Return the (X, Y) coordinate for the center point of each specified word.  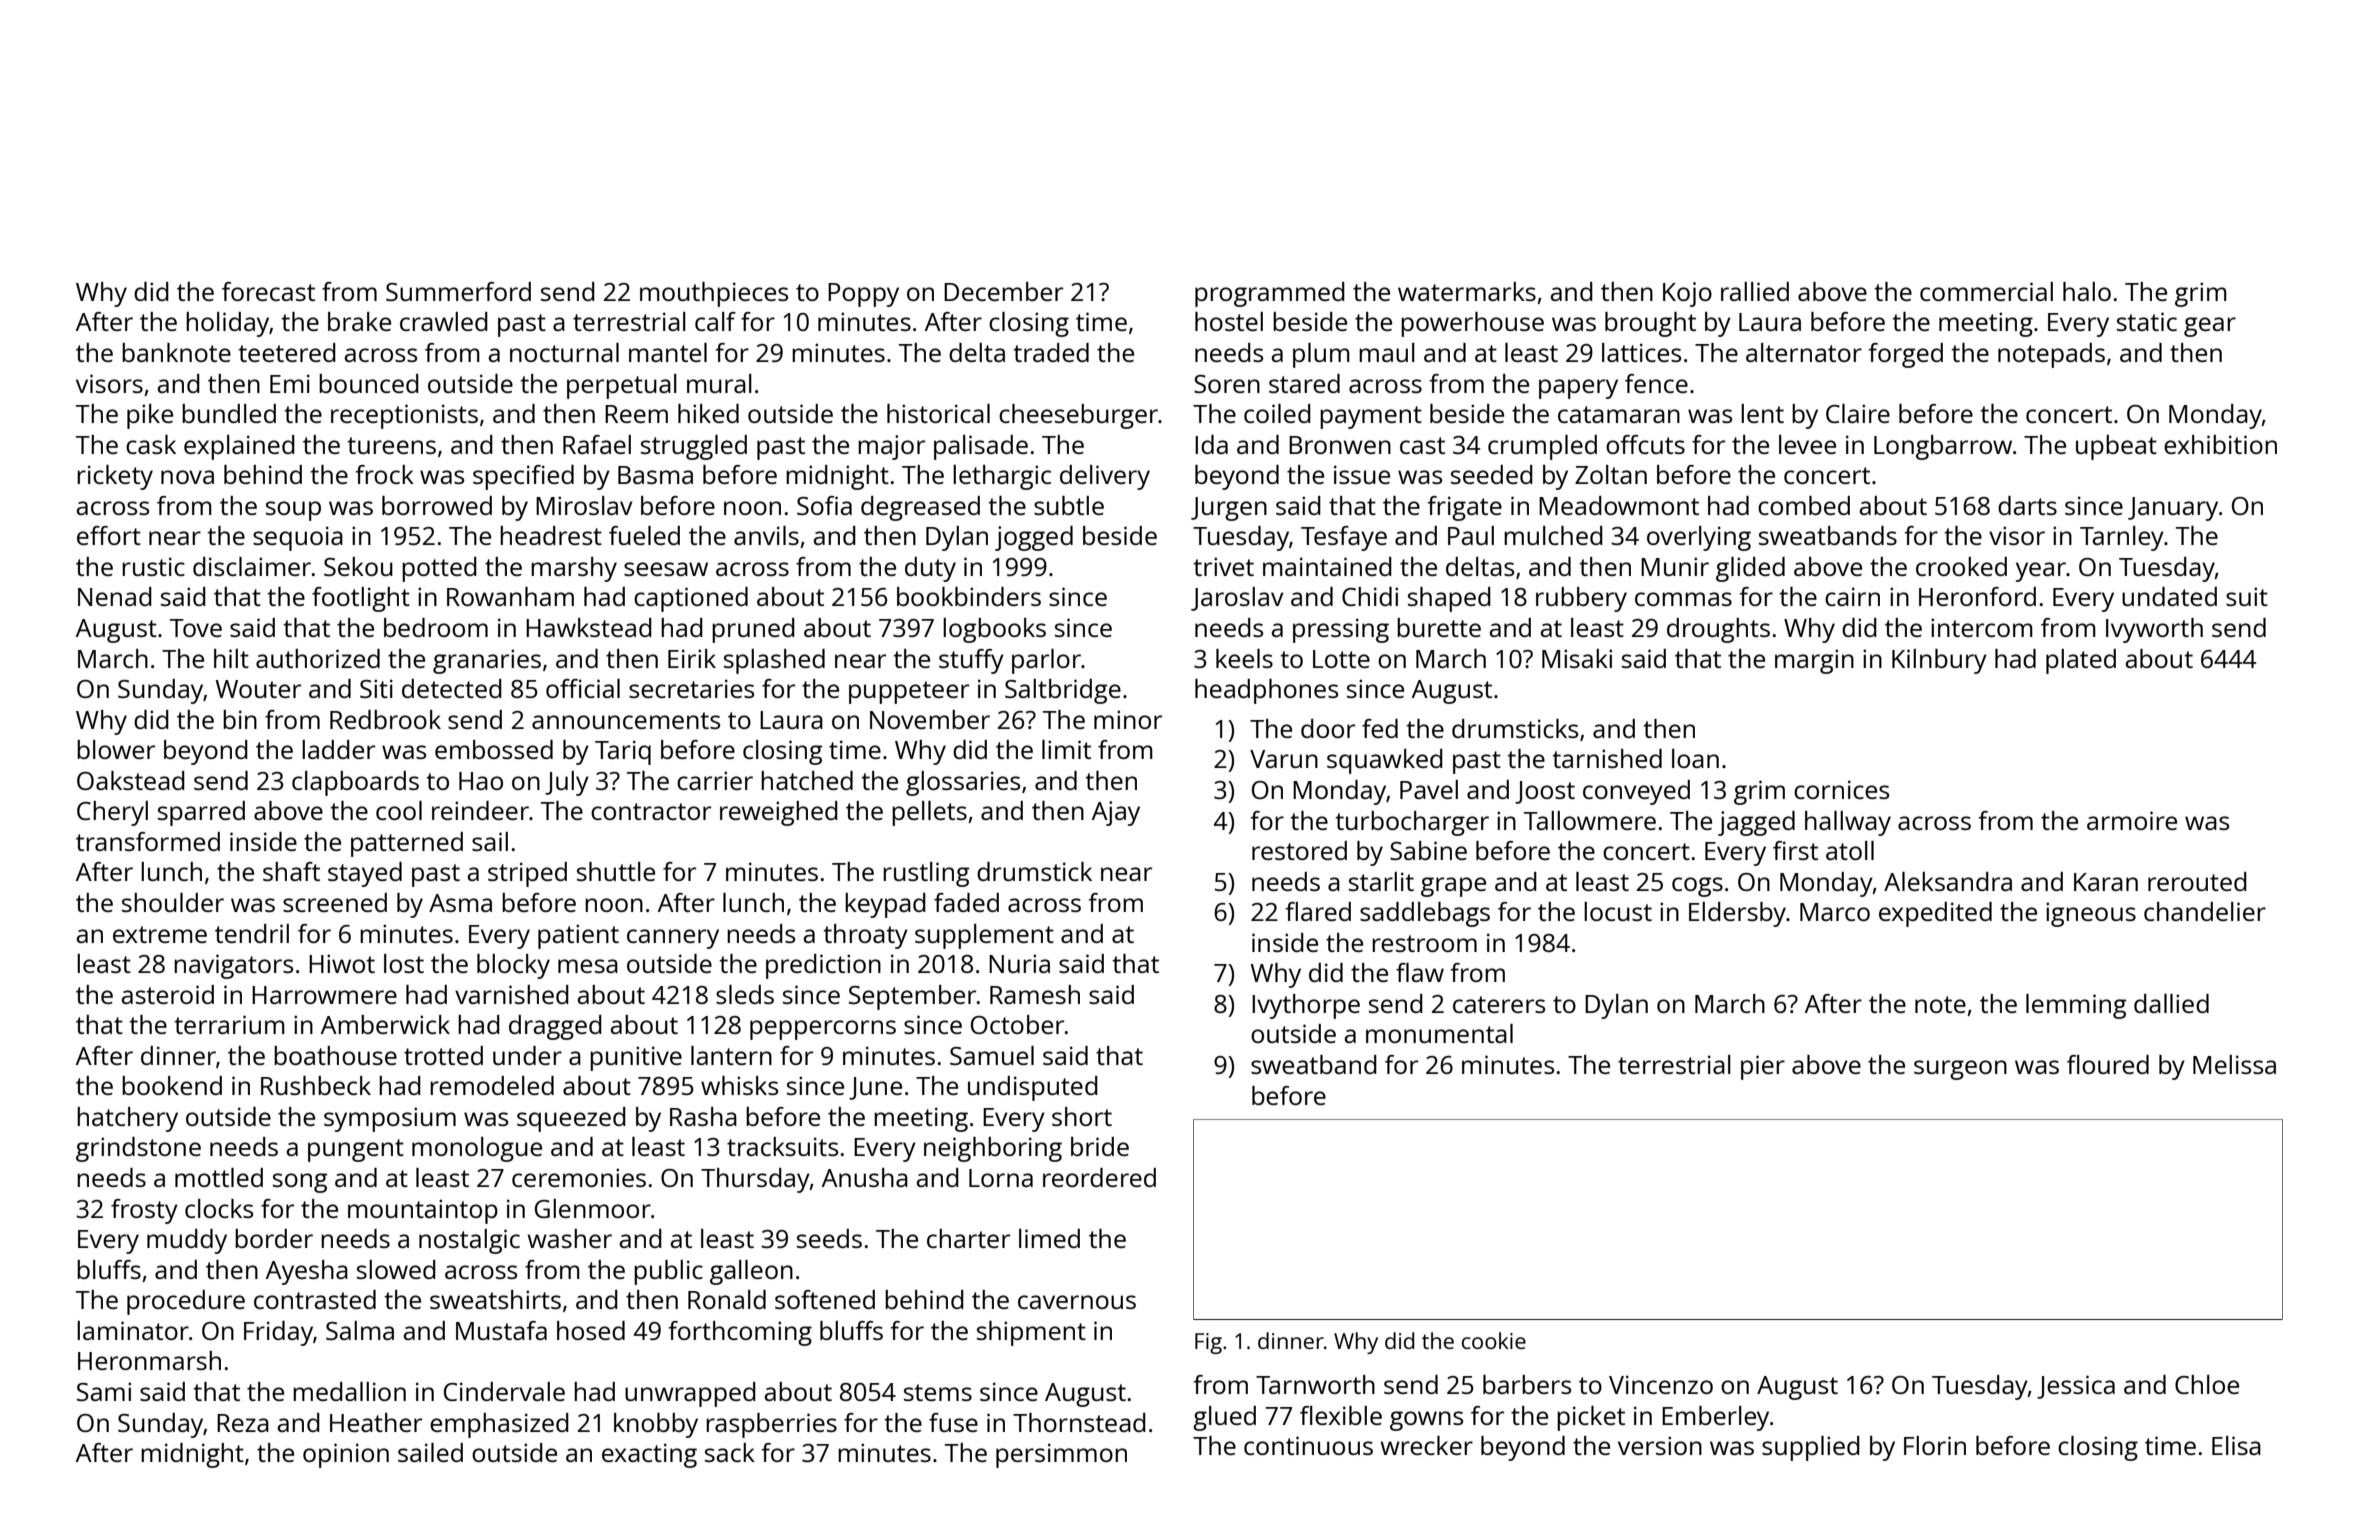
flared (1318, 911)
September (912, 997)
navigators (233, 966)
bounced (369, 383)
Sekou (358, 566)
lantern (731, 1055)
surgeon (1960, 1070)
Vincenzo (1661, 1384)
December (1003, 291)
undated (2169, 596)
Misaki (1577, 658)
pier (1763, 1067)
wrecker (1427, 1445)
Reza (243, 1423)
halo (2087, 291)
